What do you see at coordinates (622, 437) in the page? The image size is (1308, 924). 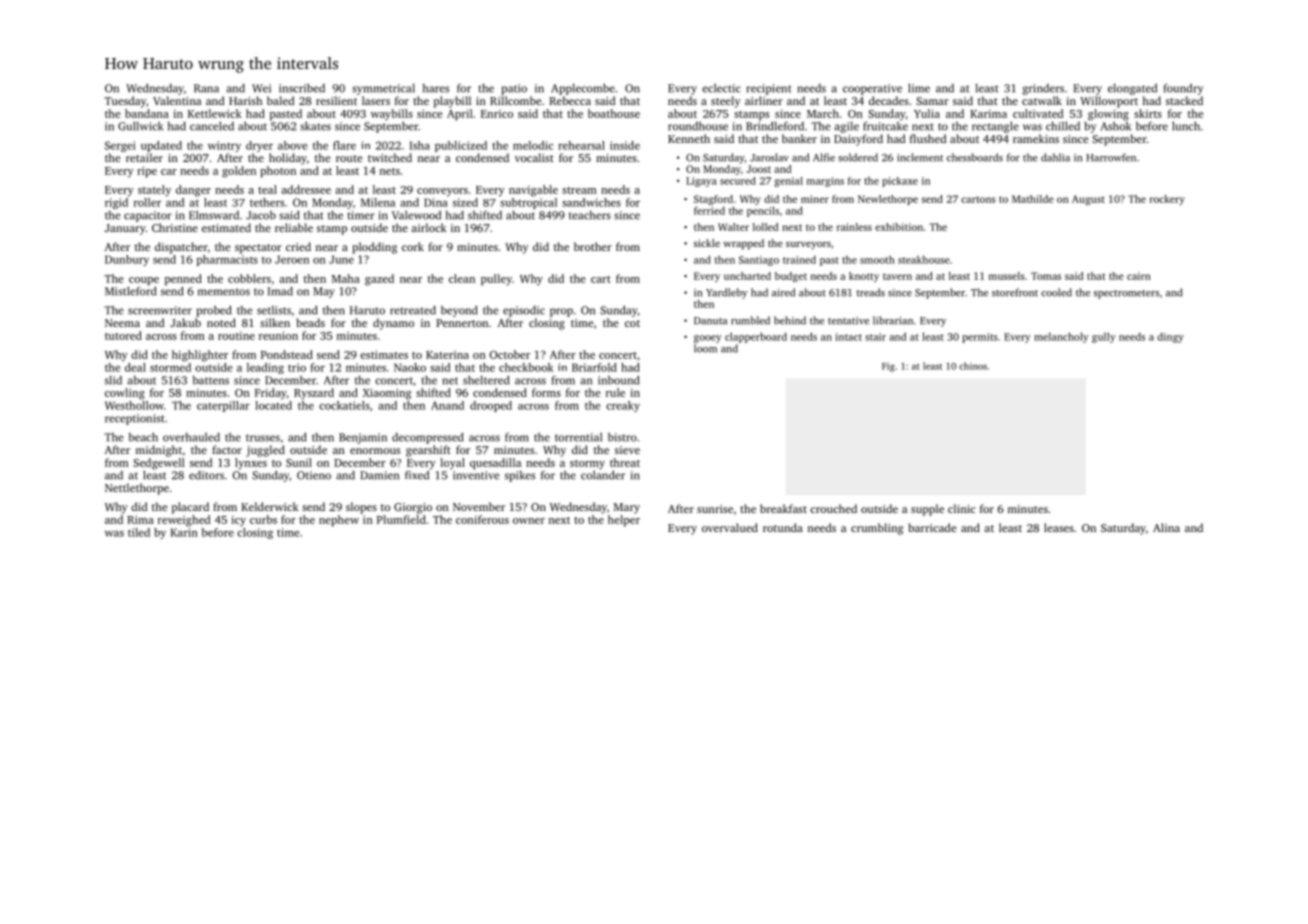 I see `bistro` at bounding box center [622, 437].
